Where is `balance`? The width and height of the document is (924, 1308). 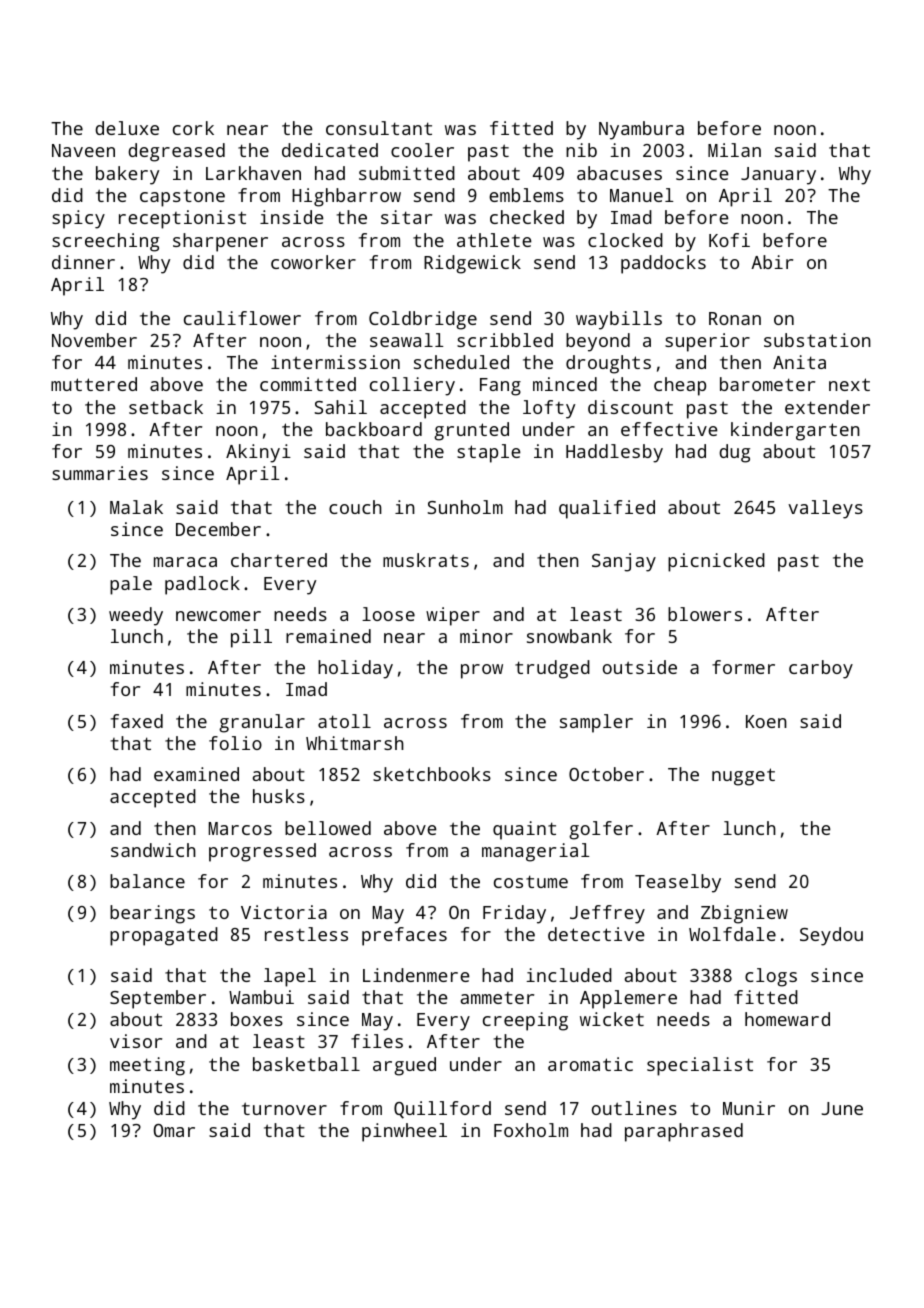
balance is located at coordinates (147, 881).
